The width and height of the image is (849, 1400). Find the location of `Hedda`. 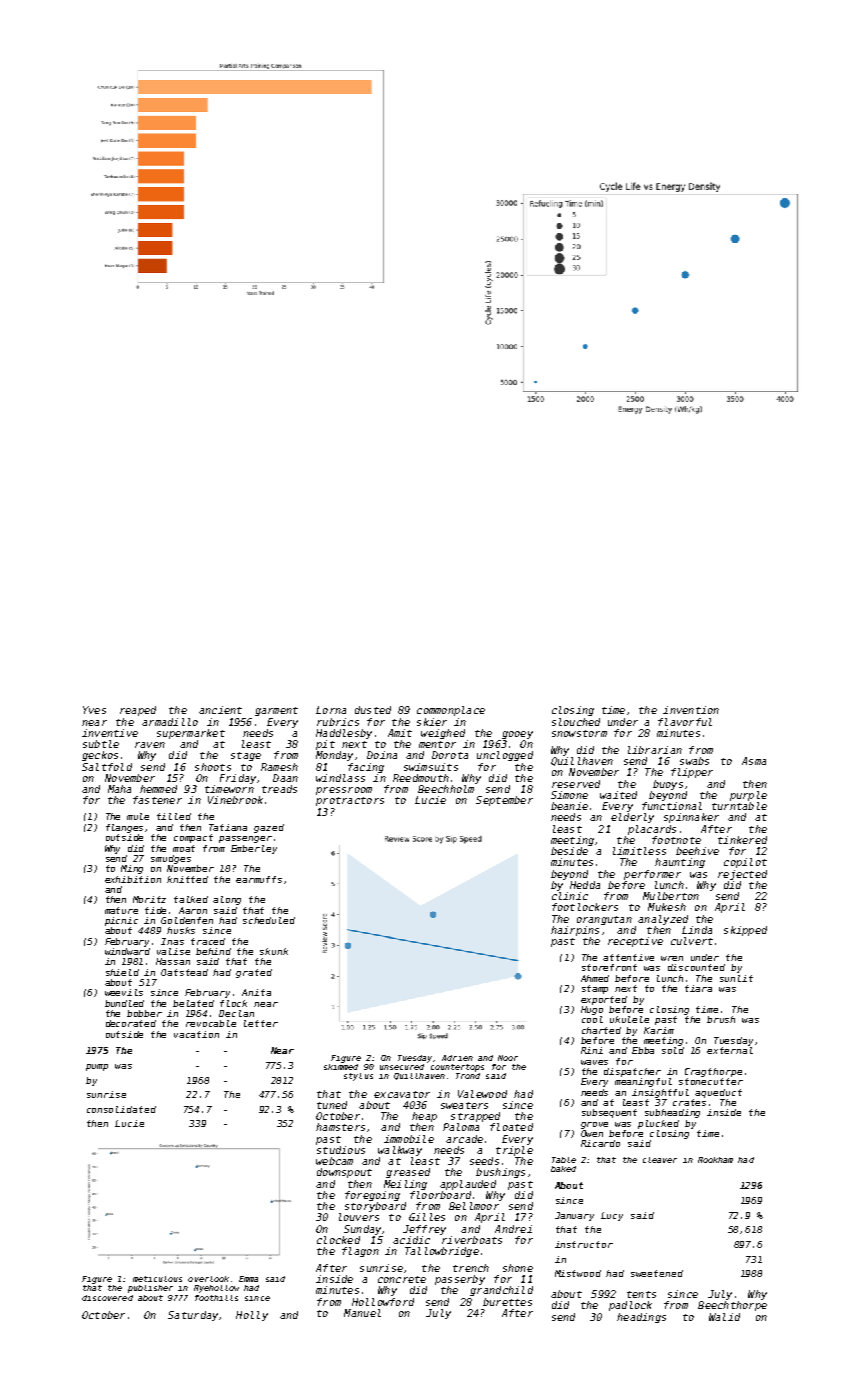

Hedda is located at coordinates (585, 885).
